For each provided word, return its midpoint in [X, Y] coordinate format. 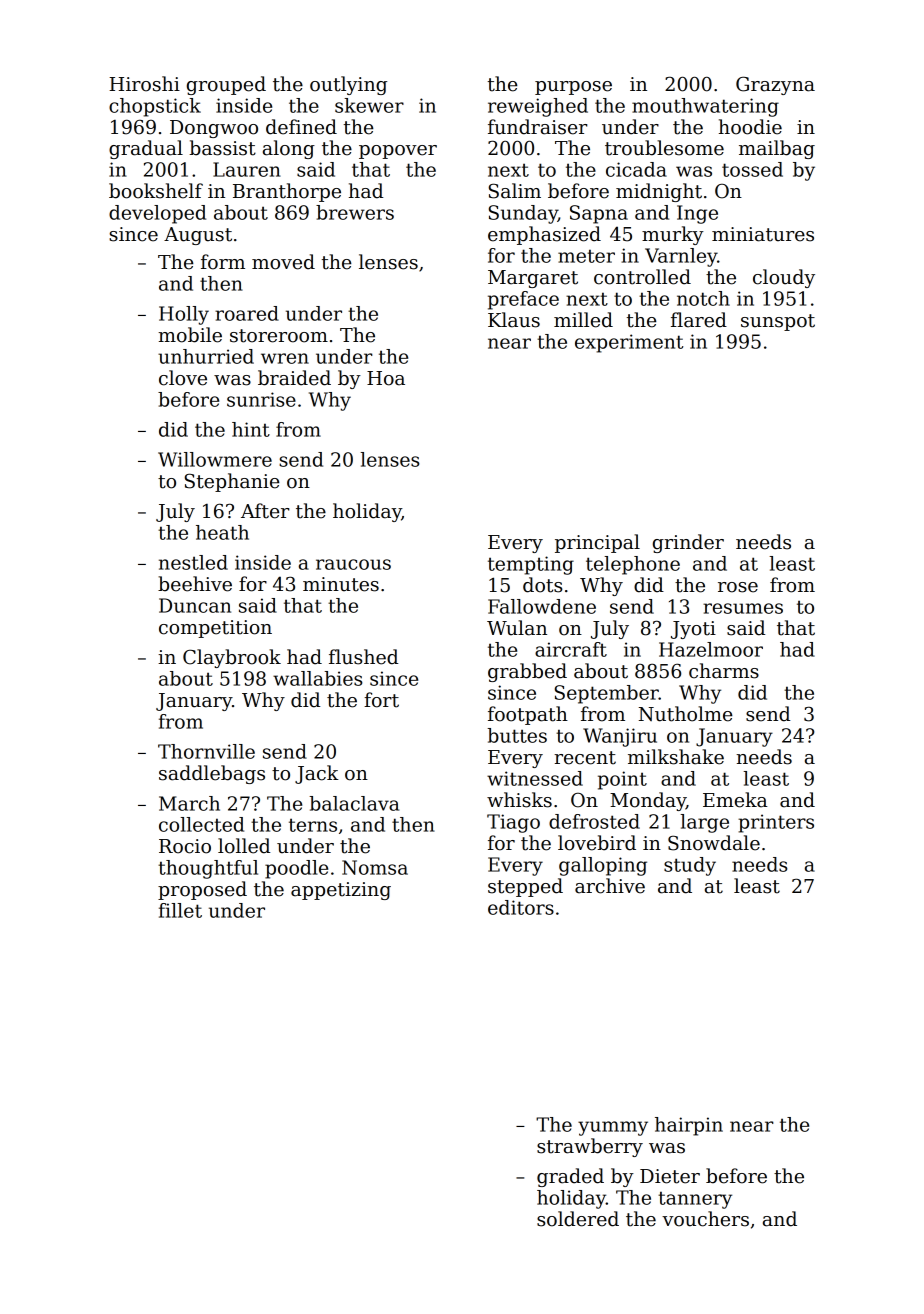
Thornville [206, 751]
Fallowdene [542, 606]
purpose [573, 88]
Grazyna [775, 85]
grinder [688, 543]
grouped [226, 85]
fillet [180, 910]
